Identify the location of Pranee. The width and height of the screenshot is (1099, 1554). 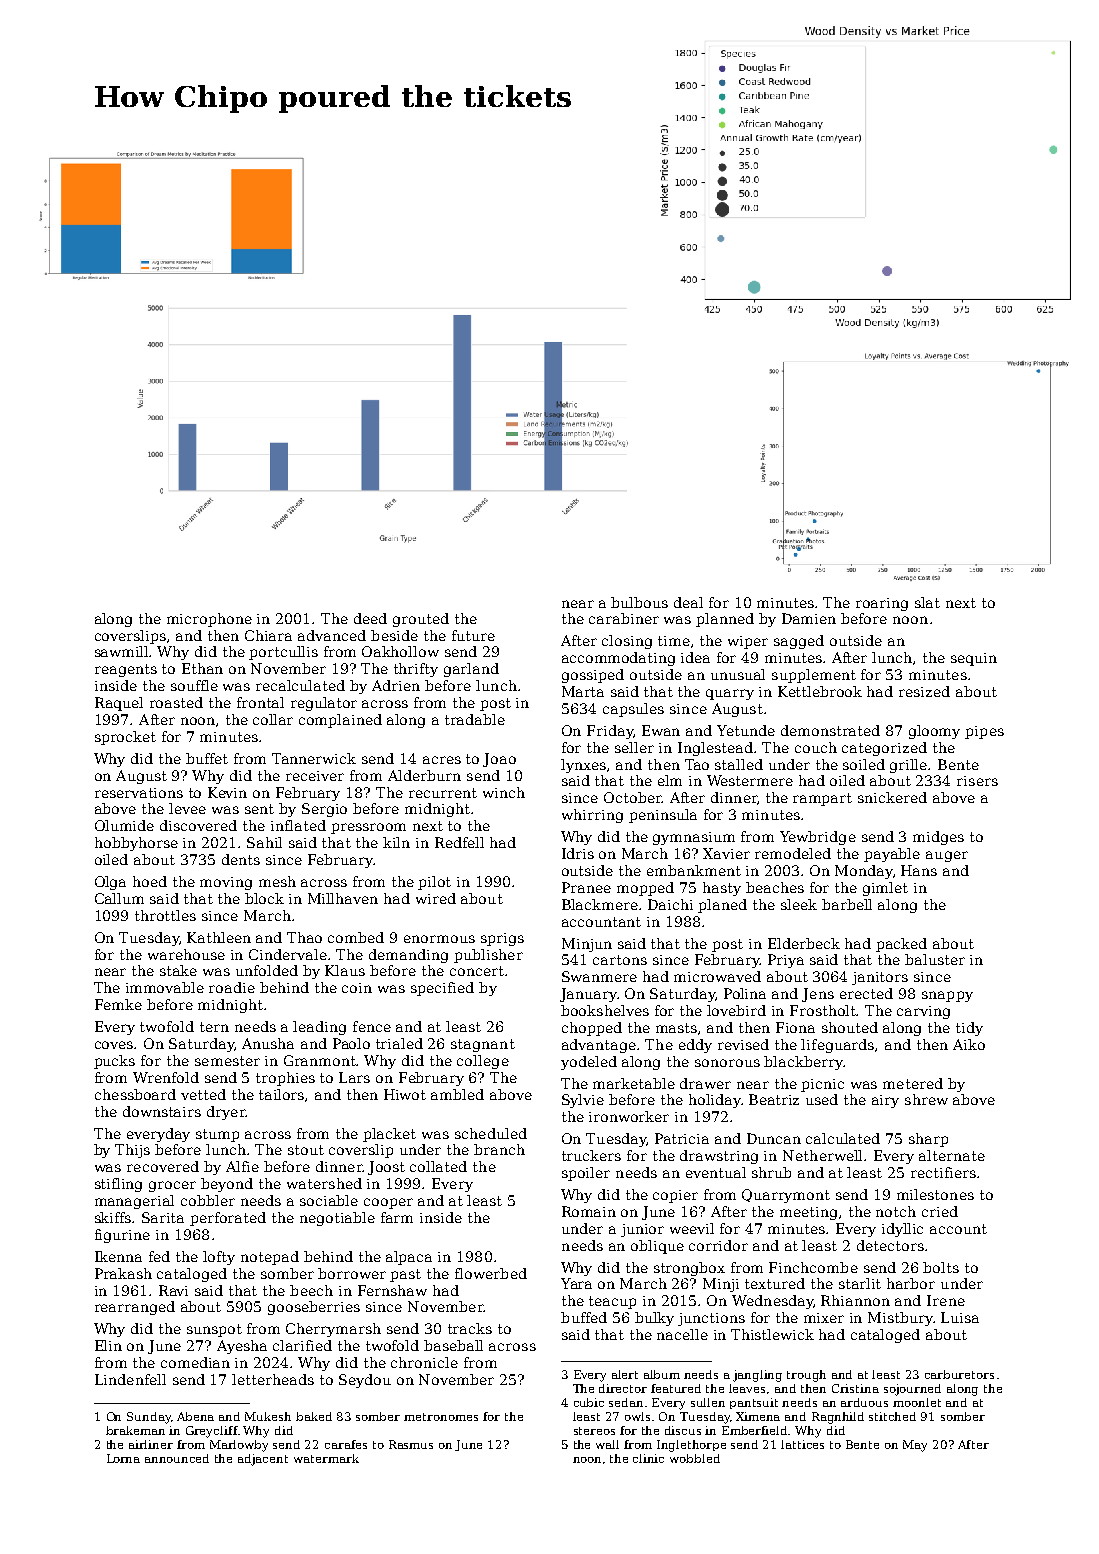
(586, 887).
